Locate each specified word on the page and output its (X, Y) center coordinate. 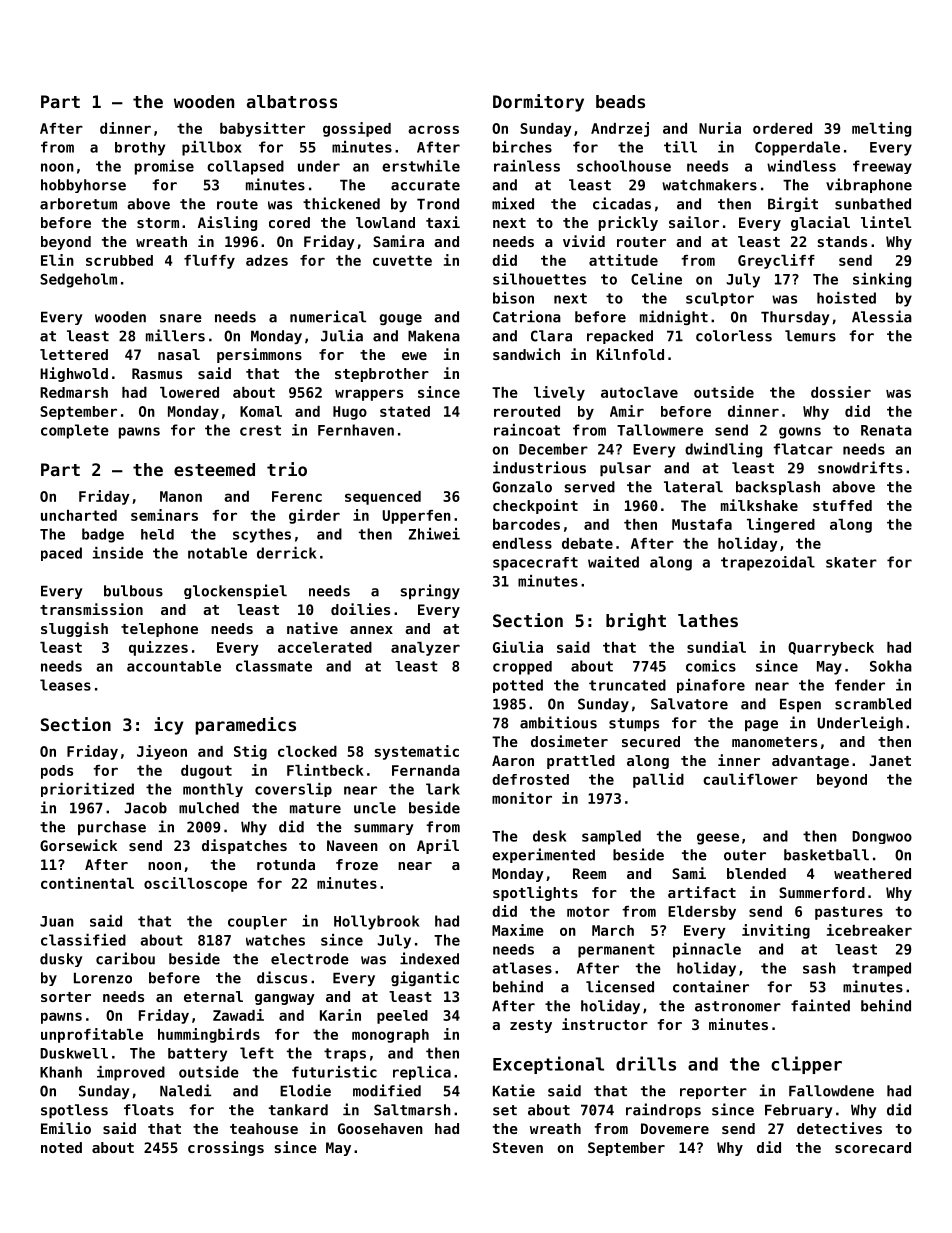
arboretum (78, 204)
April (438, 846)
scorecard (873, 1147)
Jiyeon (162, 752)
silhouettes (539, 279)
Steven (518, 1147)
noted (61, 1147)
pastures (849, 913)
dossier (841, 392)
